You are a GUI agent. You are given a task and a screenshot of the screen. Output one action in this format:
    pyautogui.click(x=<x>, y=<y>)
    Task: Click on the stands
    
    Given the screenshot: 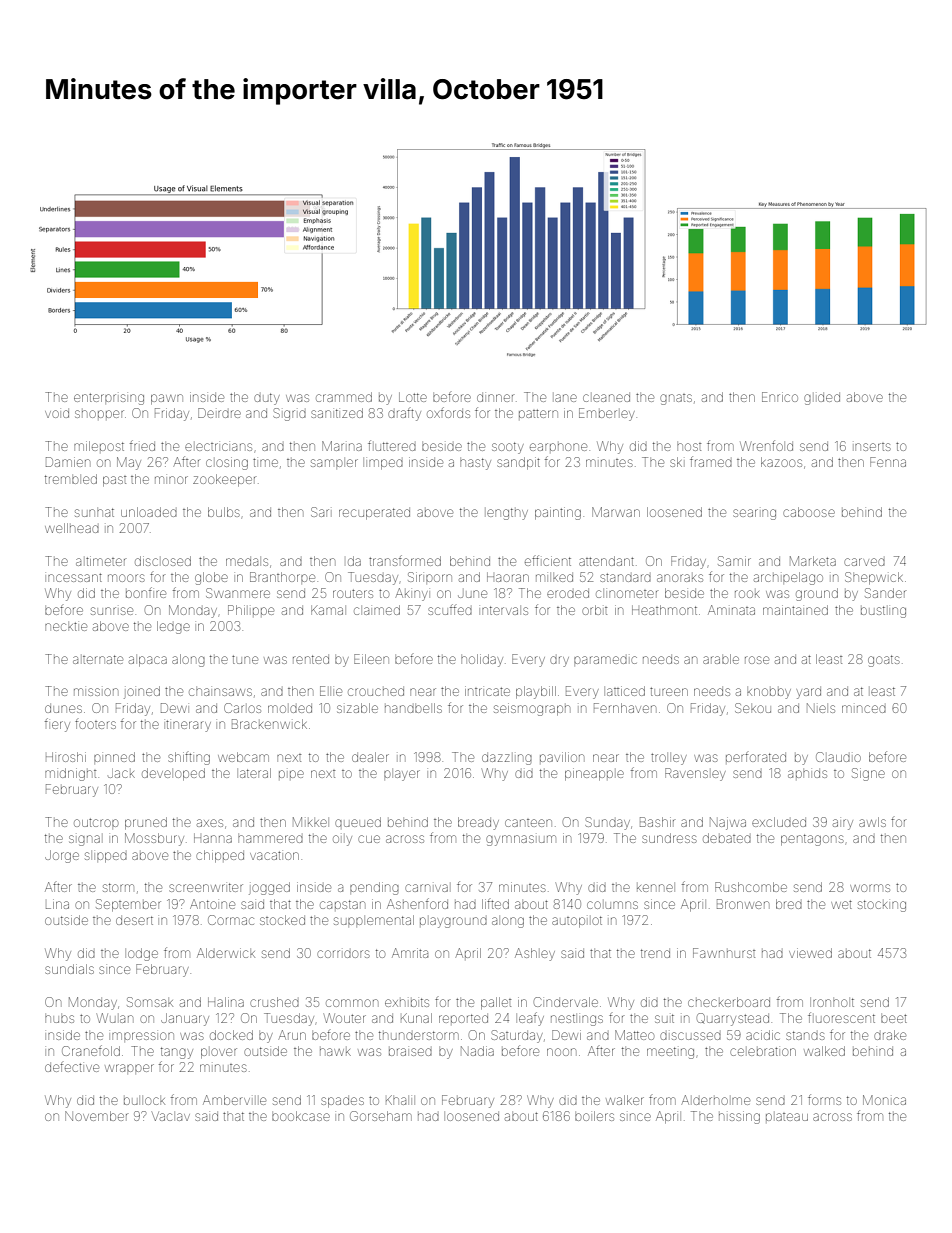 What is the action you would take?
    pyautogui.click(x=805, y=1035)
